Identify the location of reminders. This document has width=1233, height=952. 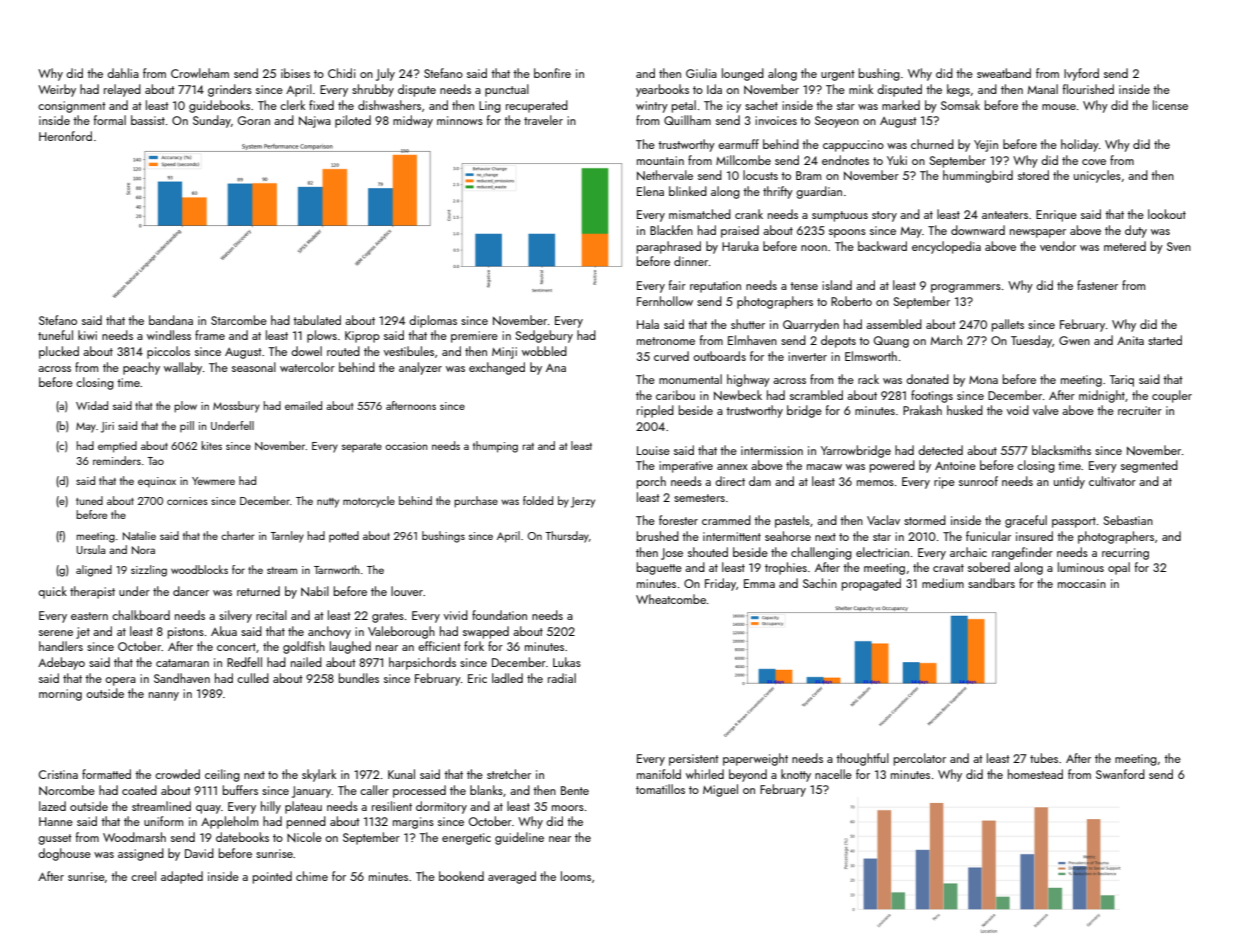
(117, 460).
